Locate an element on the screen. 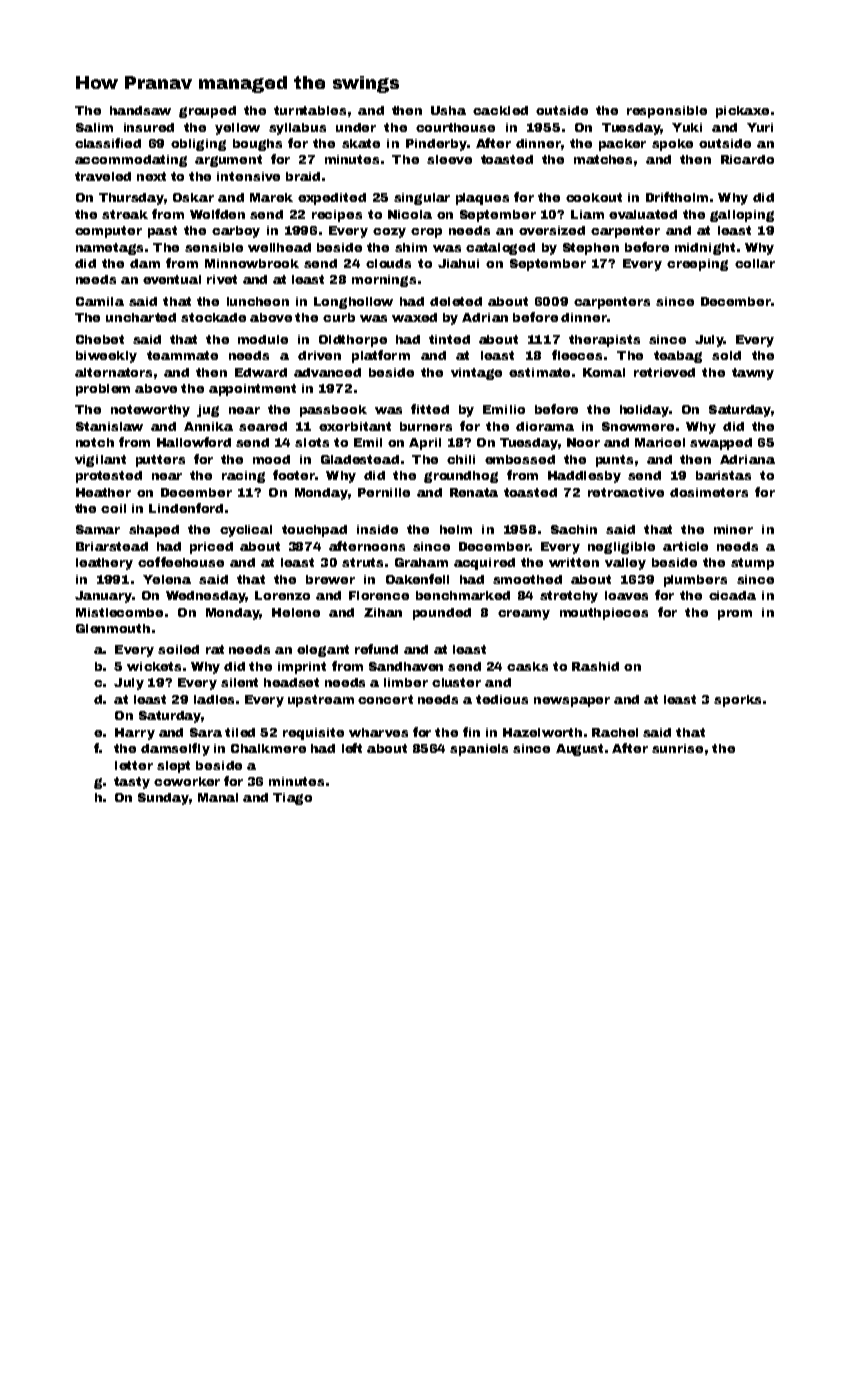 The width and height of the screenshot is (849, 1400). noteworthy is located at coordinates (150, 411).
